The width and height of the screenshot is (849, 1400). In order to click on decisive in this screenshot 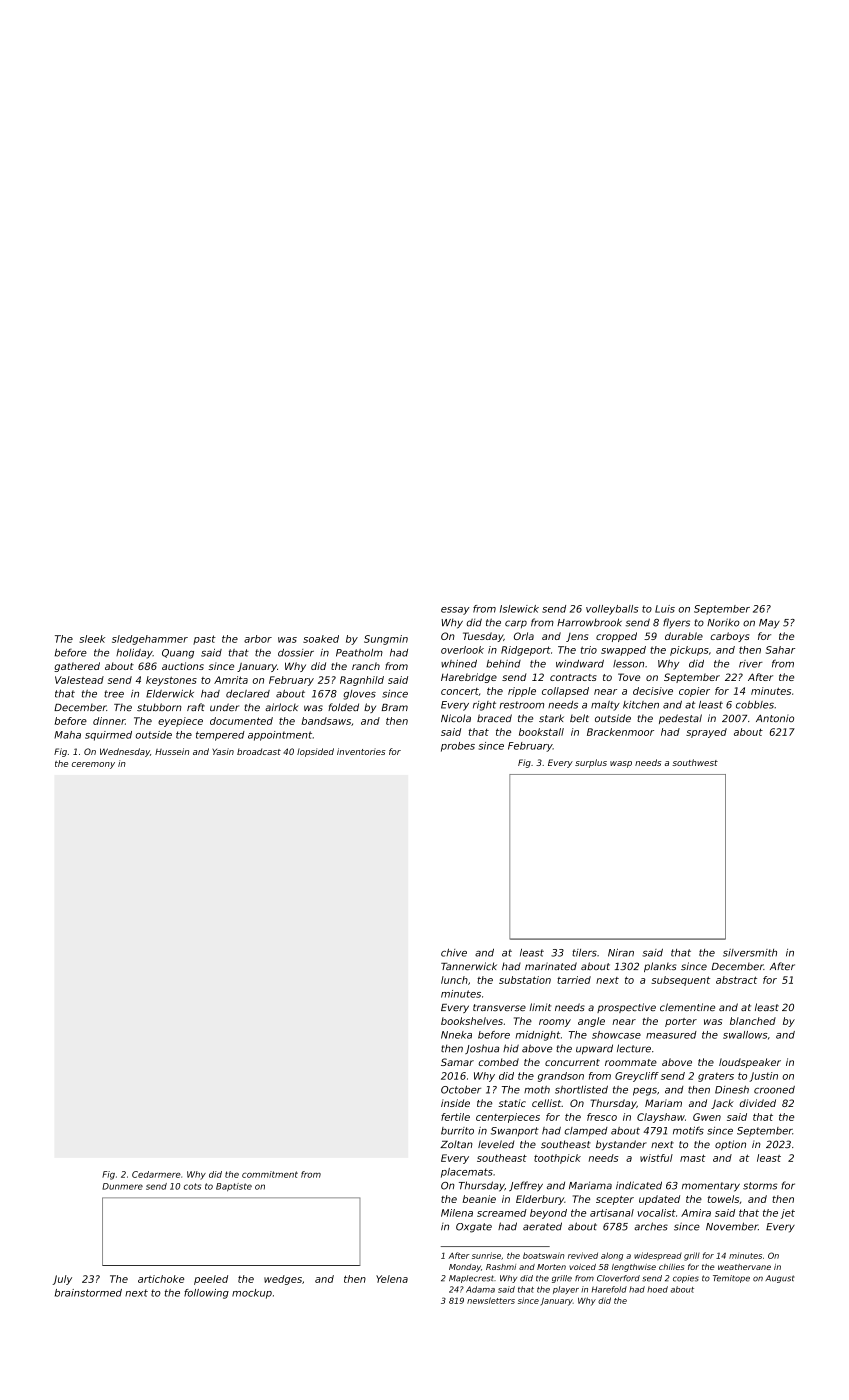, I will do `click(653, 691)`.
